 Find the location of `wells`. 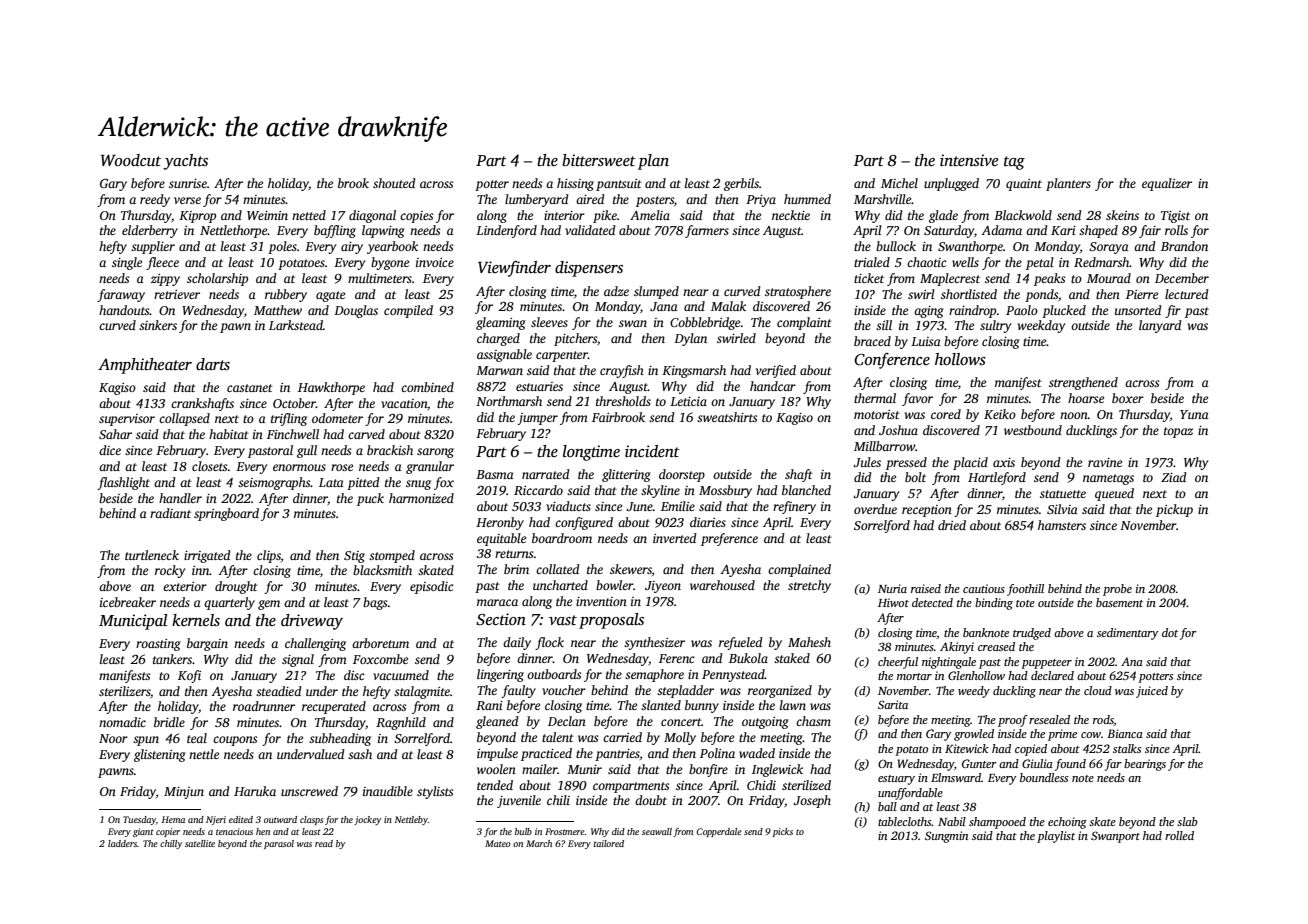

wells is located at coordinates (965, 262).
